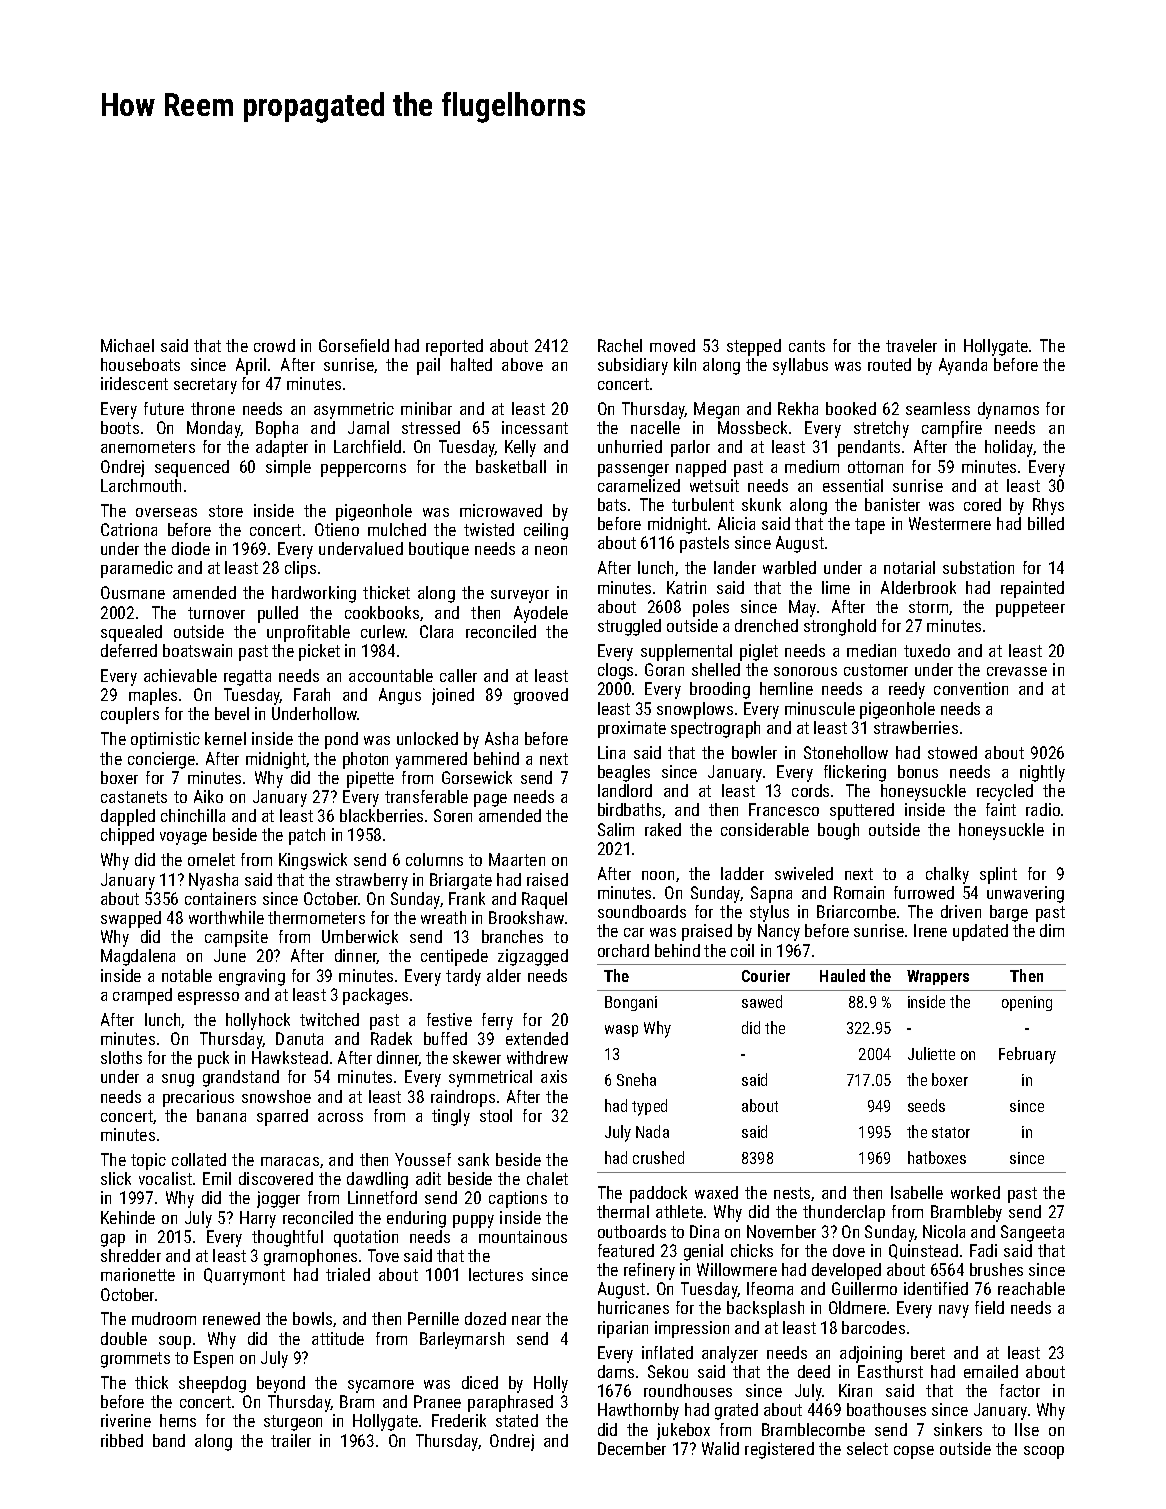  What do you see at coordinates (517, 1420) in the image?
I see `stated` at bounding box center [517, 1420].
